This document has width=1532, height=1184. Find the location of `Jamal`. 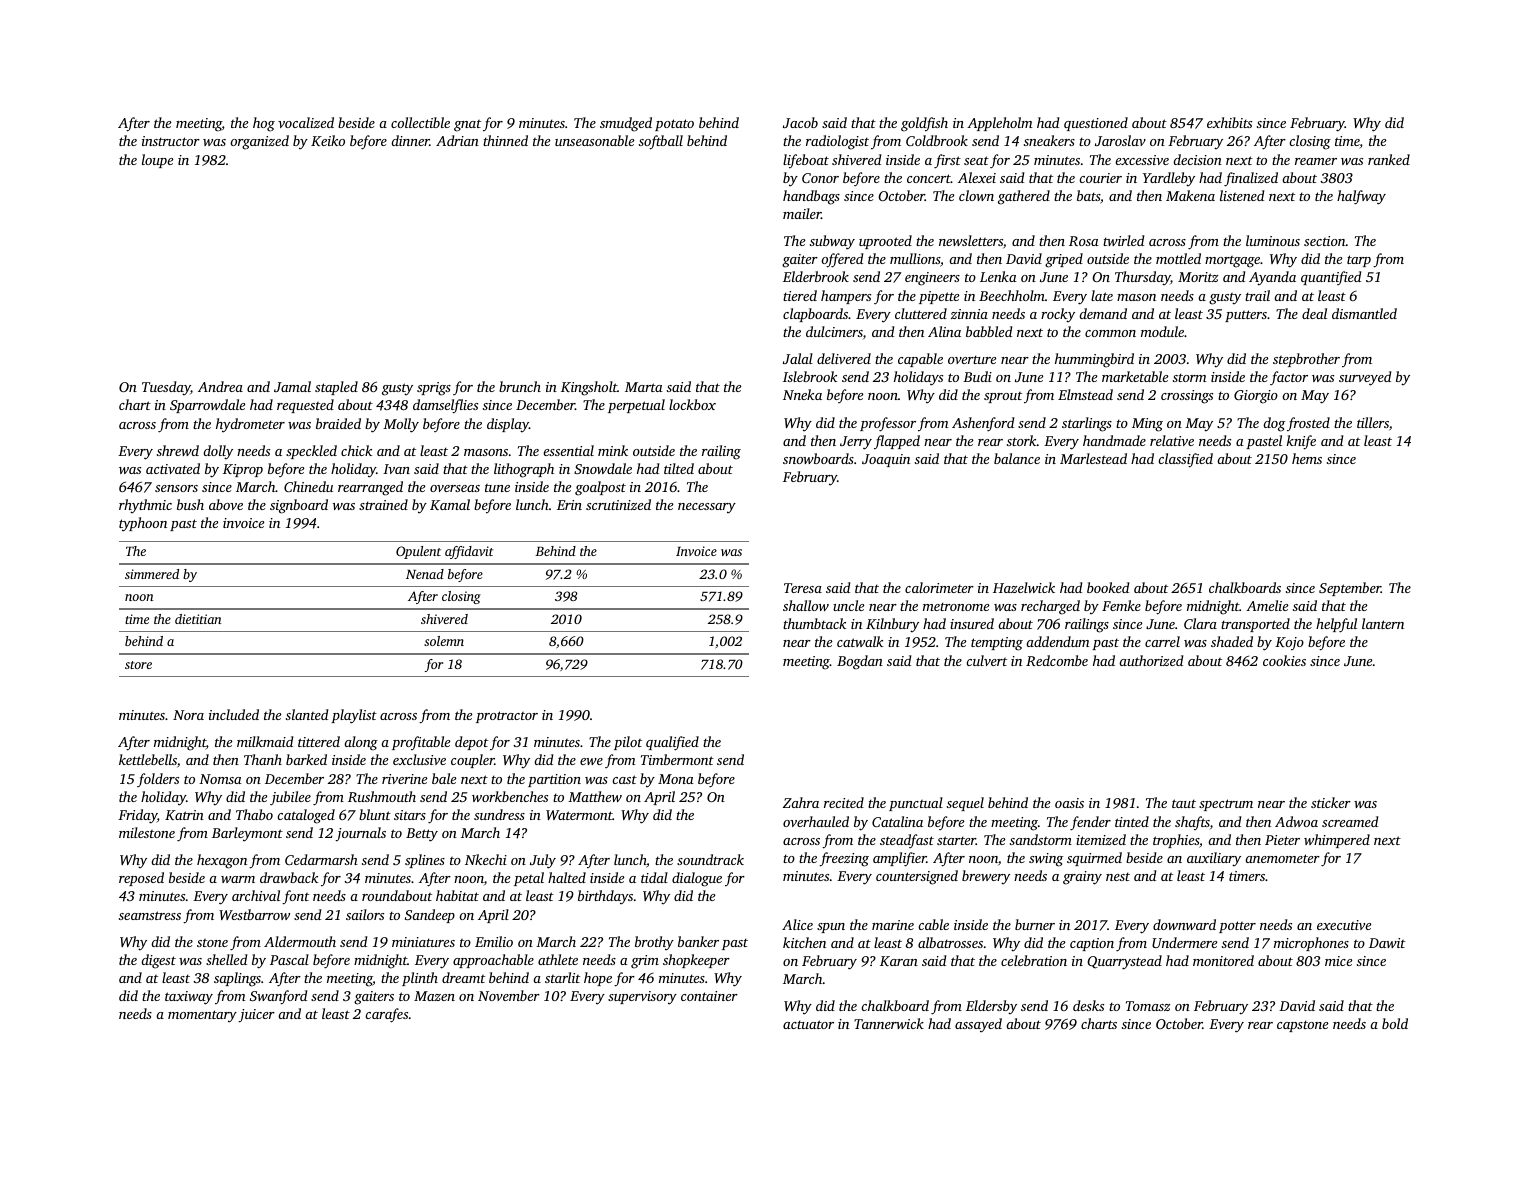

Jamal is located at coordinates (292, 386).
